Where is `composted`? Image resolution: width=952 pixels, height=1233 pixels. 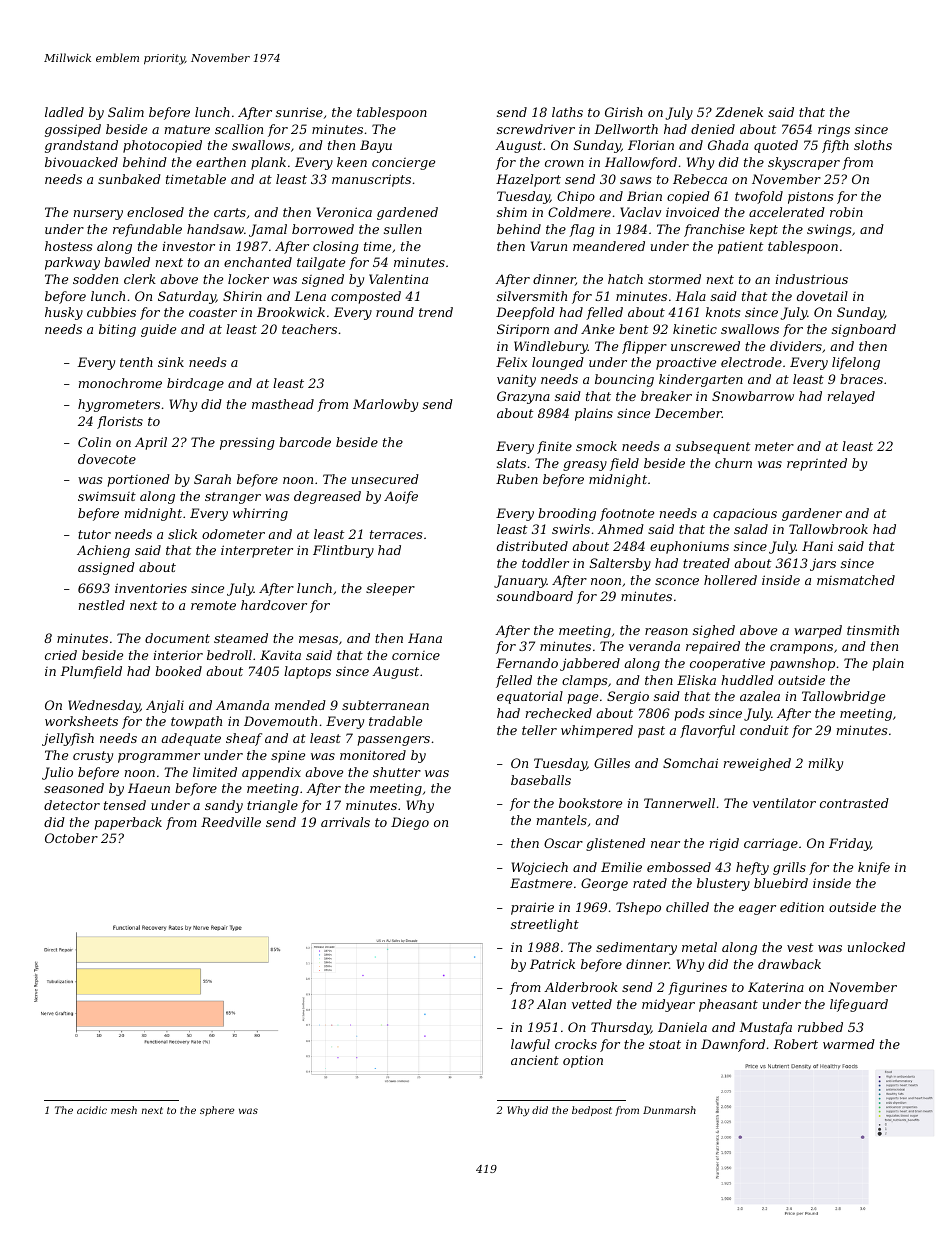
composted is located at coordinates (366, 297).
